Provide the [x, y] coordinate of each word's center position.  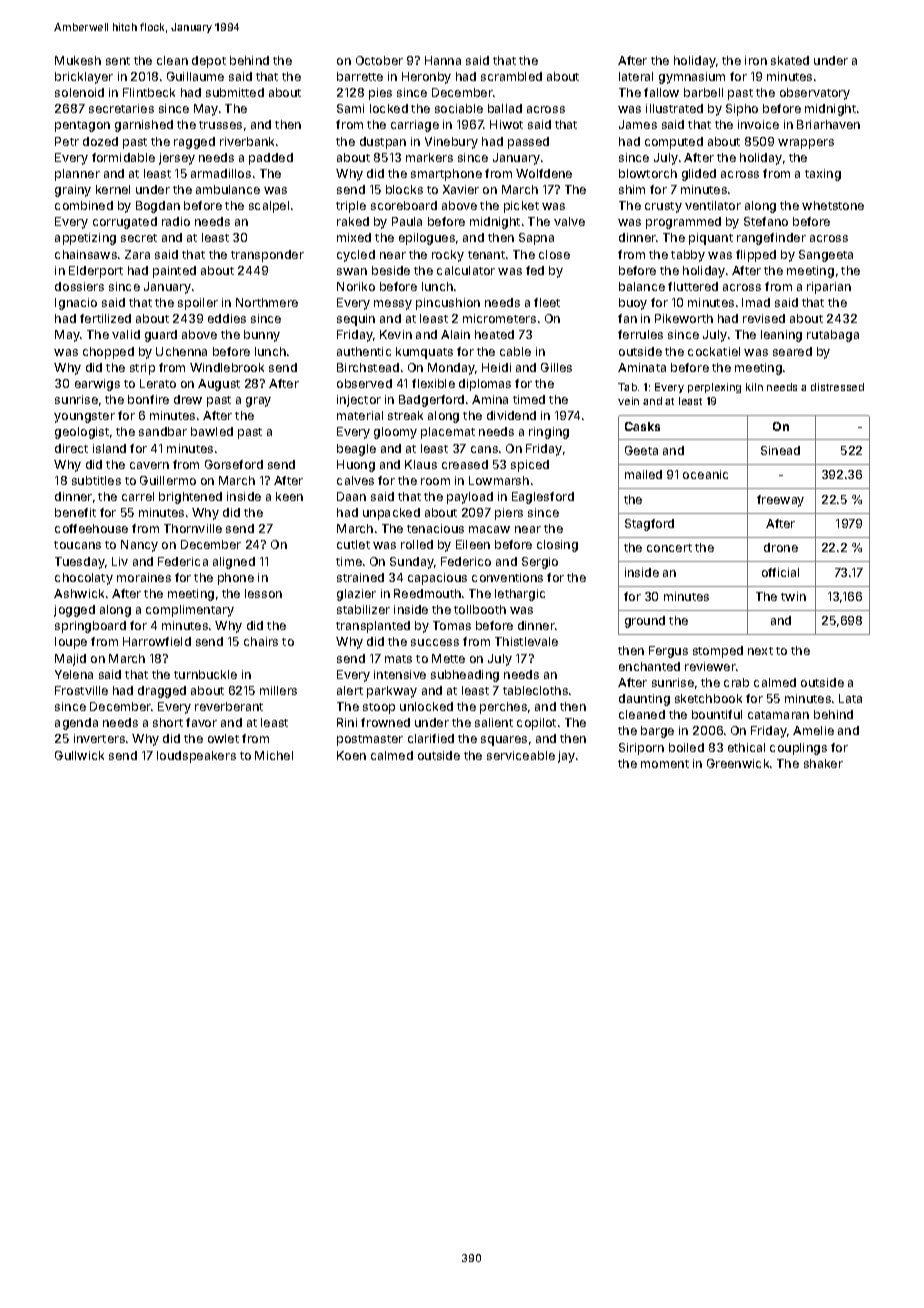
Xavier [461, 189]
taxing [823, 175]
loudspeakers [196, 757]
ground [645, 622]
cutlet [353, 544]
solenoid [79, 92]
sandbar [163, 431]
